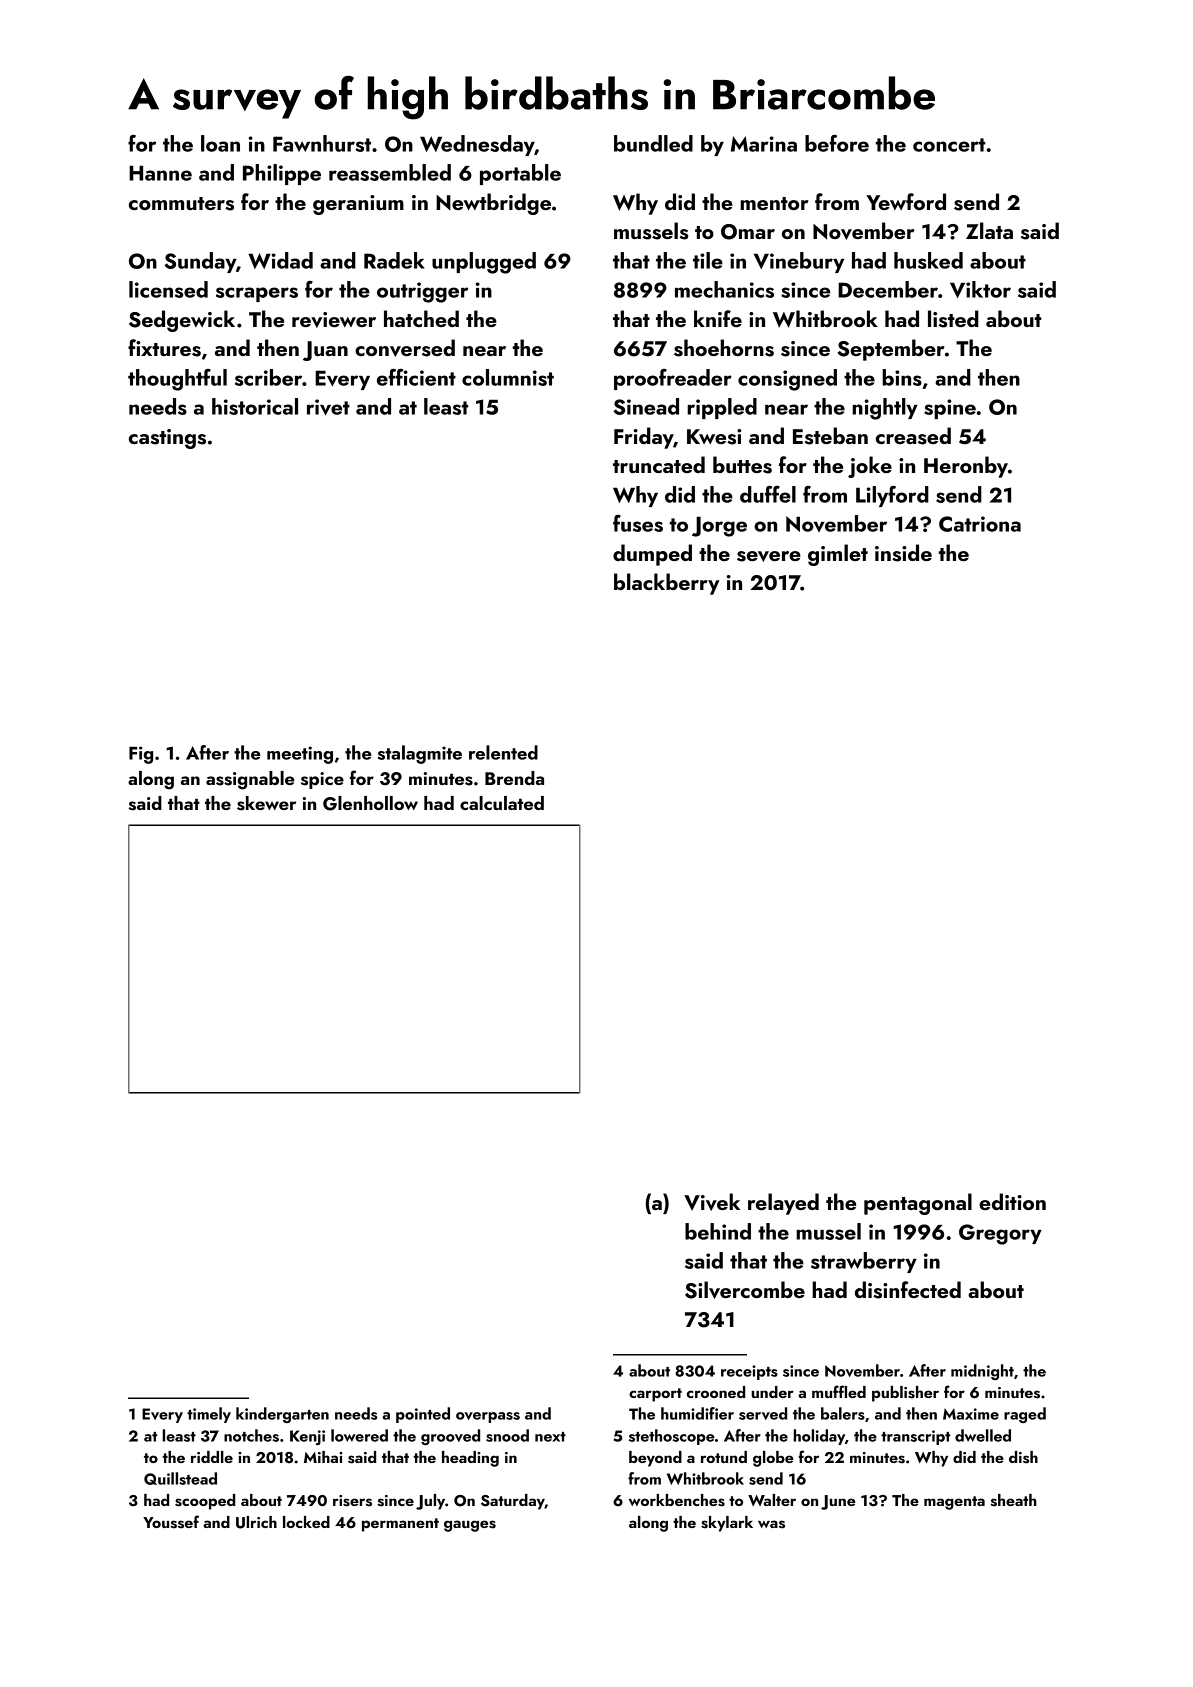 This page has height=1687, width=1193. I want to click on castings, so click(167, 439).
